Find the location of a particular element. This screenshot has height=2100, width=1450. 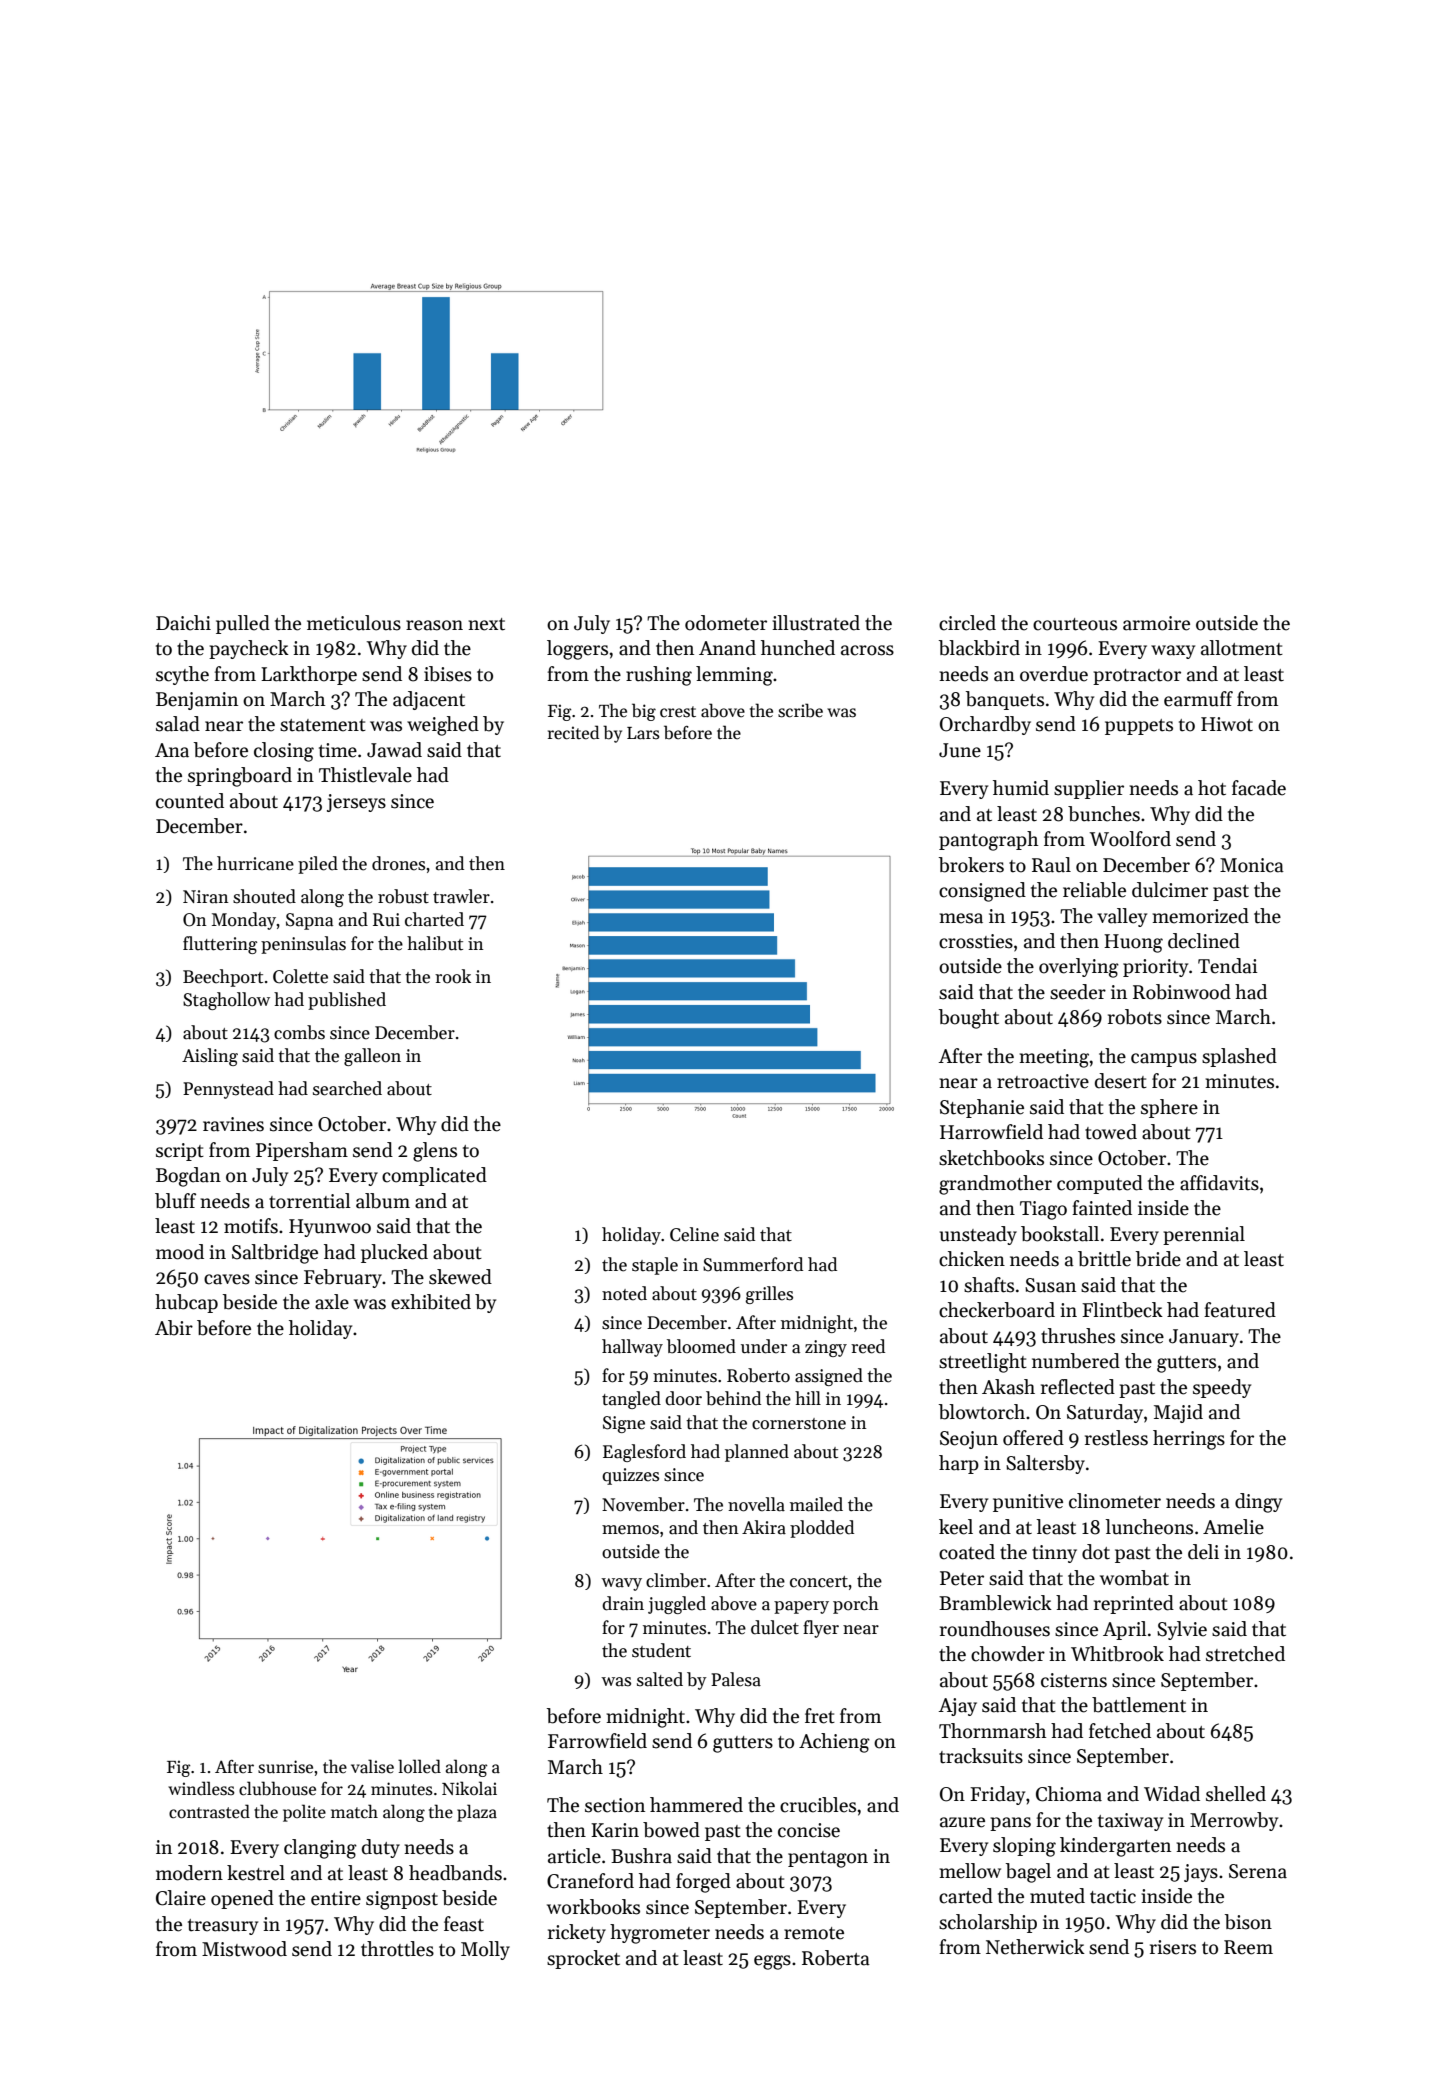

sprocket is located at coordinates (583, 1959).
